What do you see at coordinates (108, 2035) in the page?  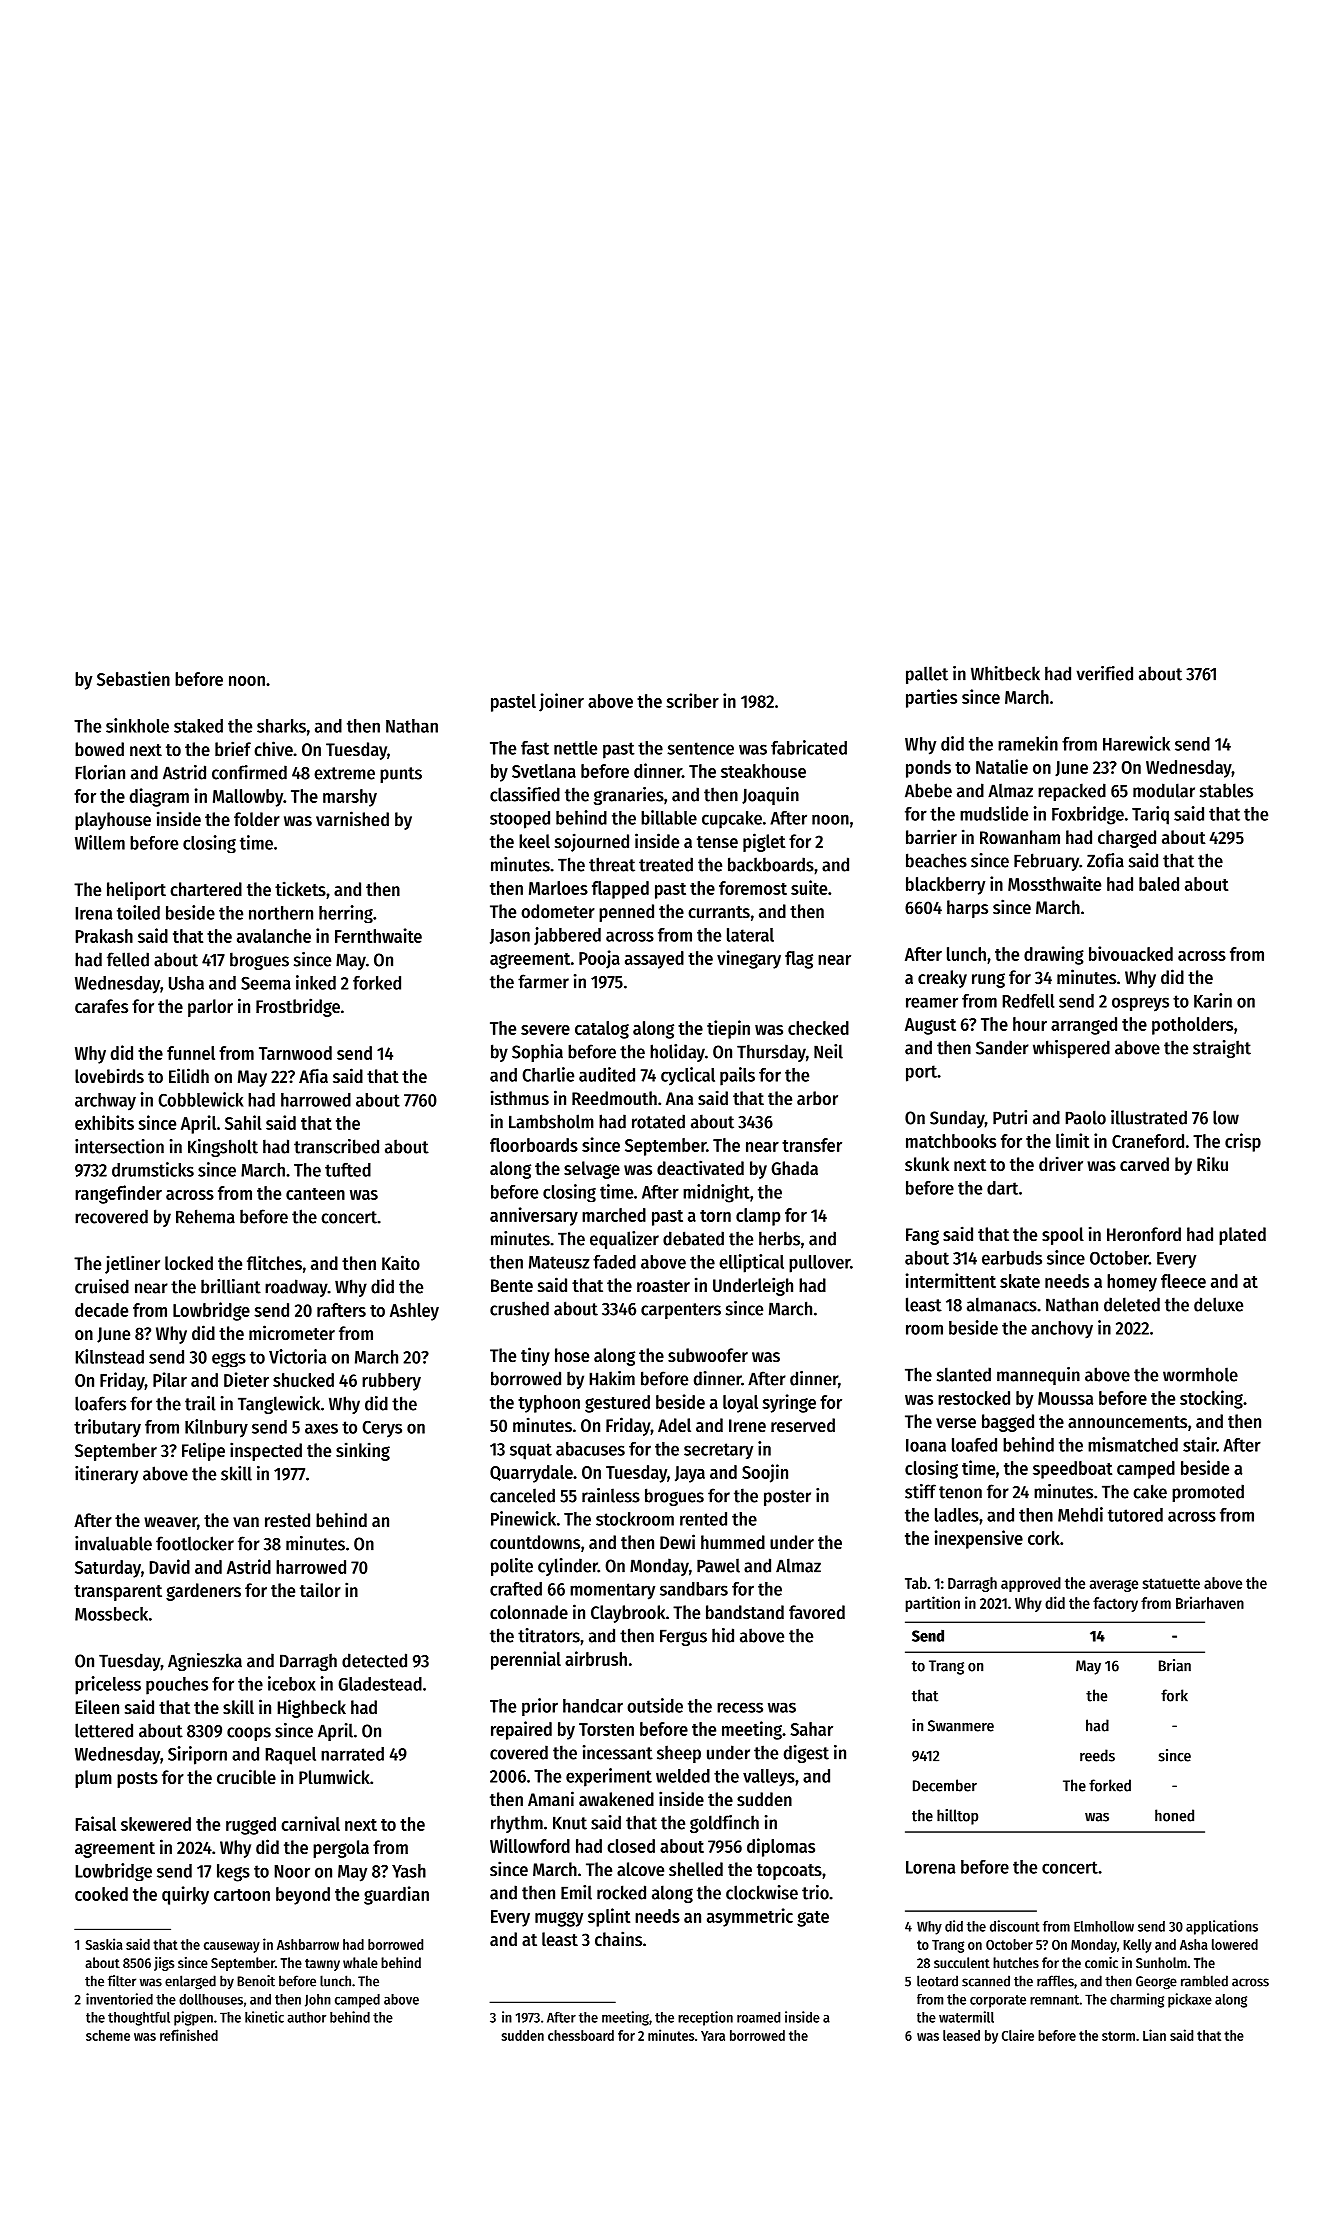 I see `scheme` at bounding box center [108, 2035].
